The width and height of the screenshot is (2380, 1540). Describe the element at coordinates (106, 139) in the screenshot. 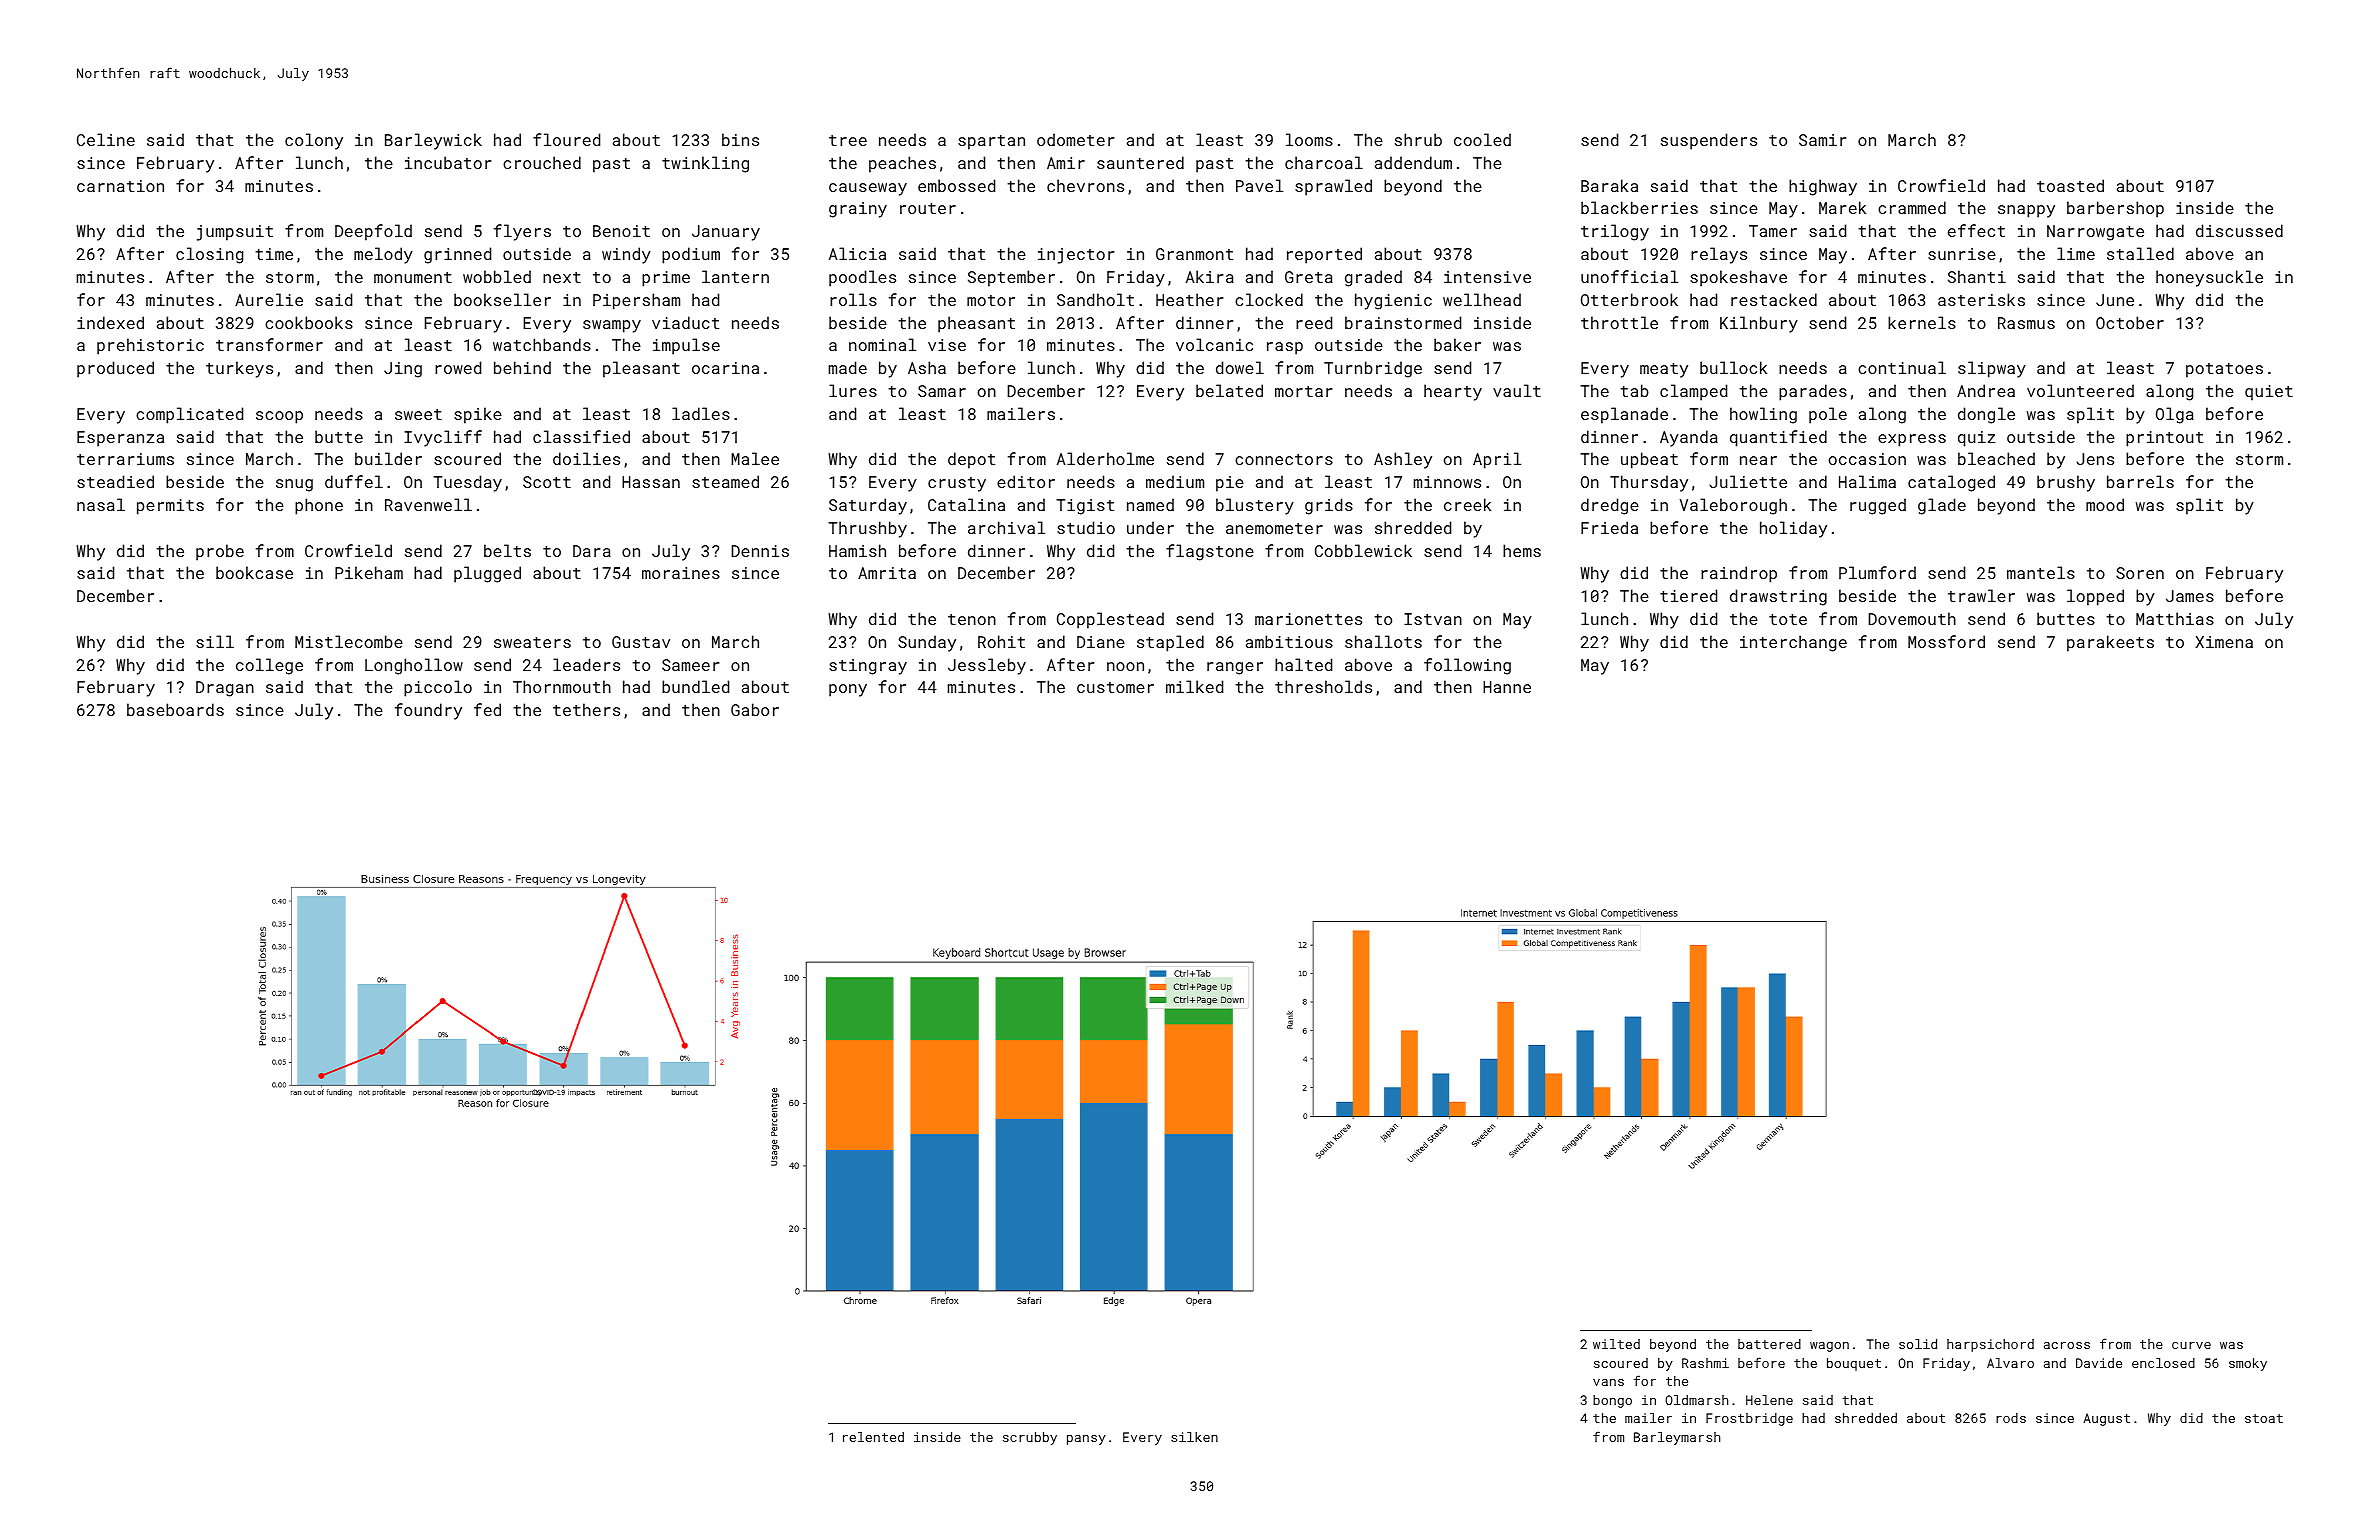

I see `Celine` at that location.
